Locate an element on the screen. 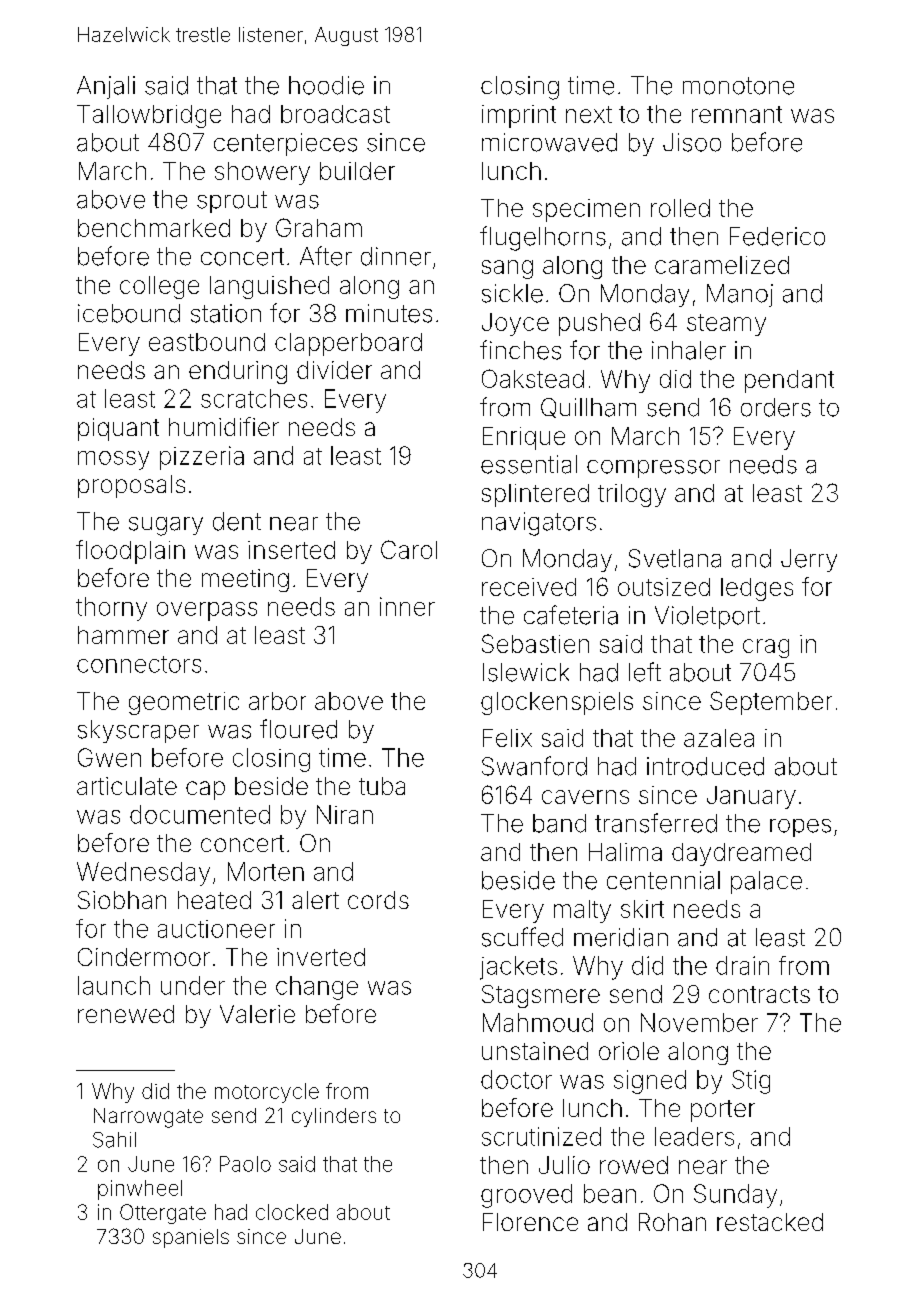  skyscraper is located at coordinates (138, 731).
